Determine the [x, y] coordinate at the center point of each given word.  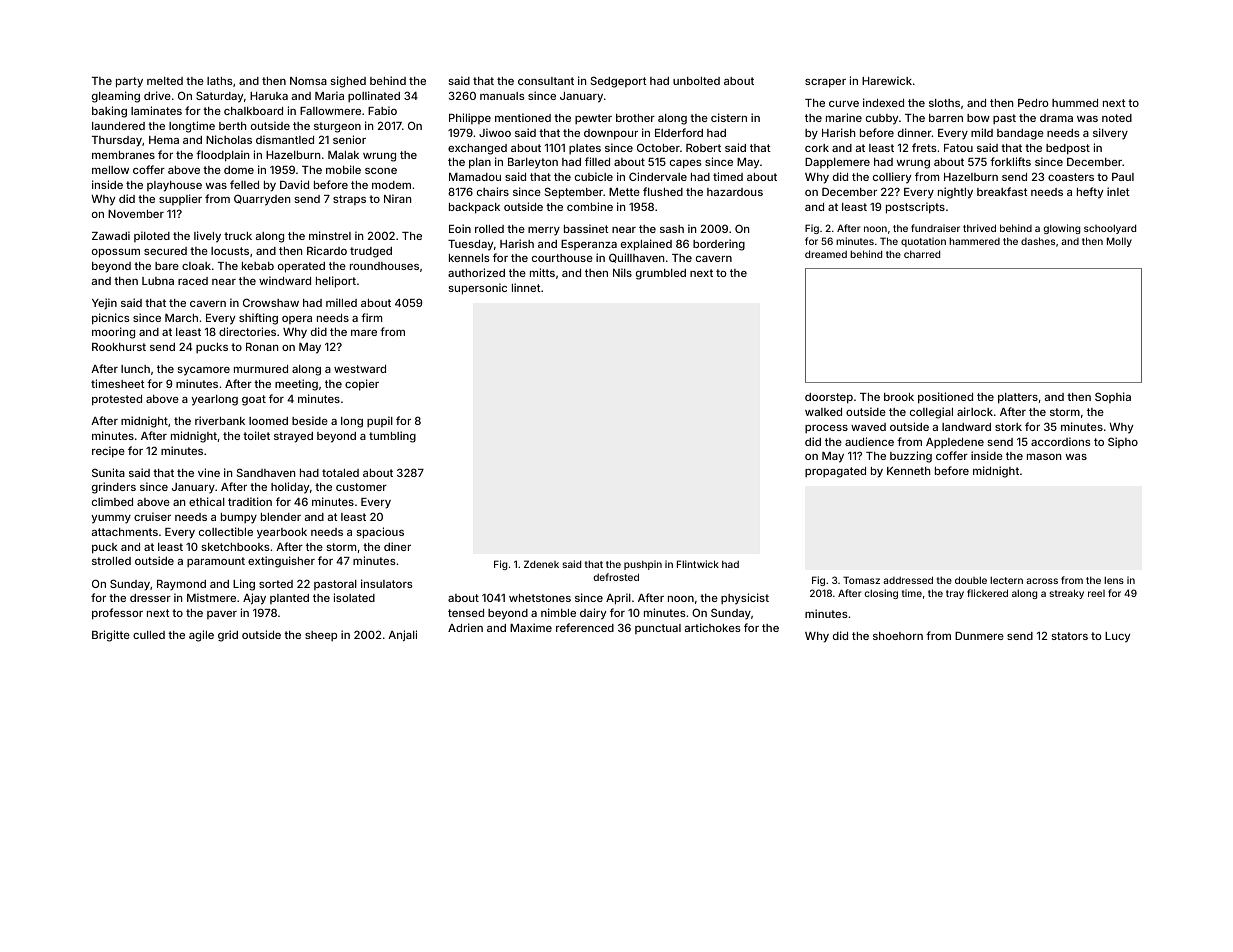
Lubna [158, 281]
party [129, 82]
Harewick [887, 80]
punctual [658, 629]
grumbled [661, 274]
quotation [923, 242]
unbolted [696, 81]
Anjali [402, 636]
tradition [250, 501]
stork [1008, 427]
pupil [380, 421]
